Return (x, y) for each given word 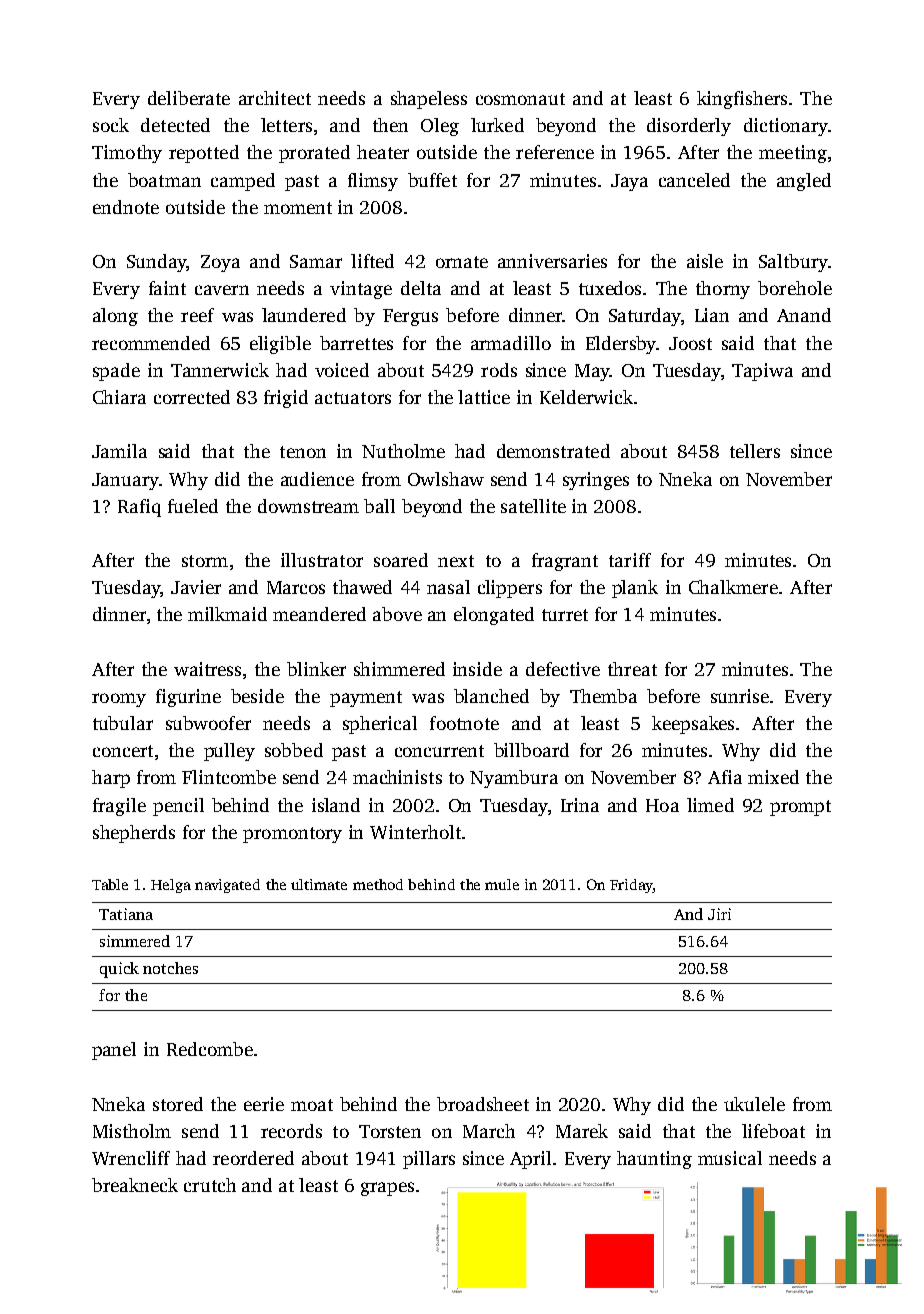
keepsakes (693, 725)
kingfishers (742, 100)
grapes (387, 1189)
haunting (654, 1160)
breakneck (135, 1185)
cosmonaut (520, 99)
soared (401, 560)
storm (205, 561)
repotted (204, 154)
